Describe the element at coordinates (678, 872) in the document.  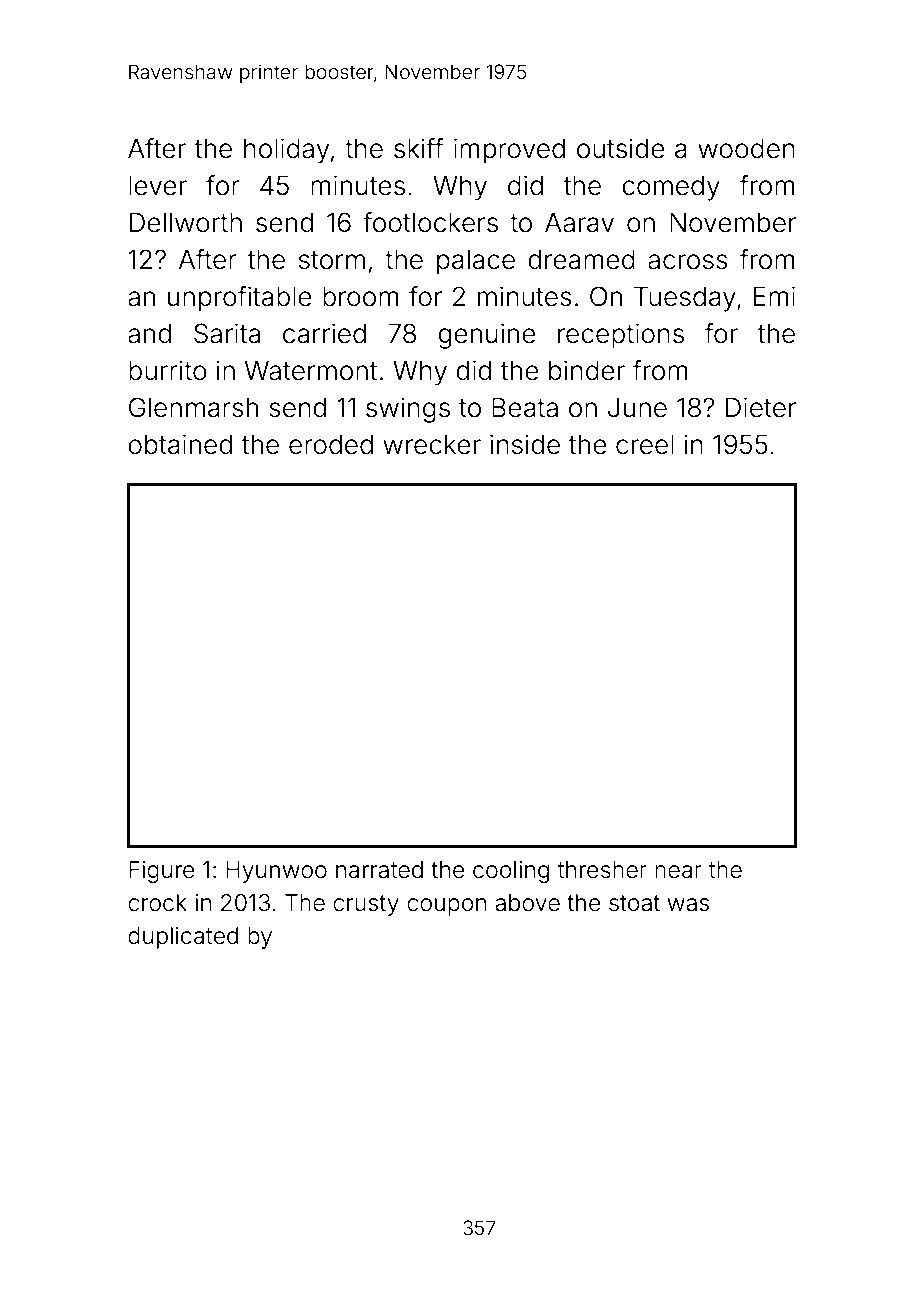
I see `near` at that location.
